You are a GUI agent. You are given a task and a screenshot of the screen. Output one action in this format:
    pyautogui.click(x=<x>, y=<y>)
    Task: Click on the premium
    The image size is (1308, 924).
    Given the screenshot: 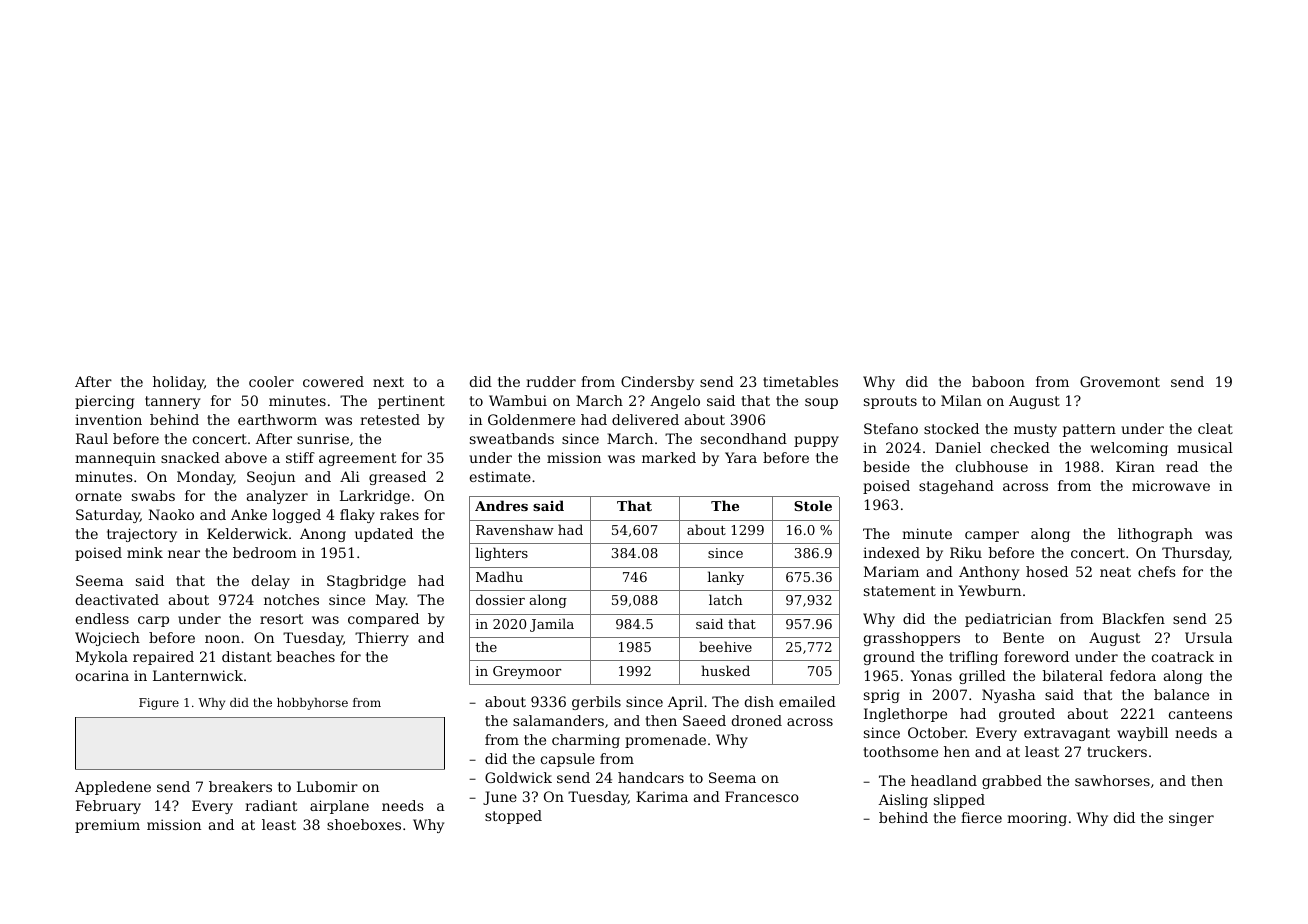 What is the action you would take?
    pyautogui.click(x=107, y=826)
